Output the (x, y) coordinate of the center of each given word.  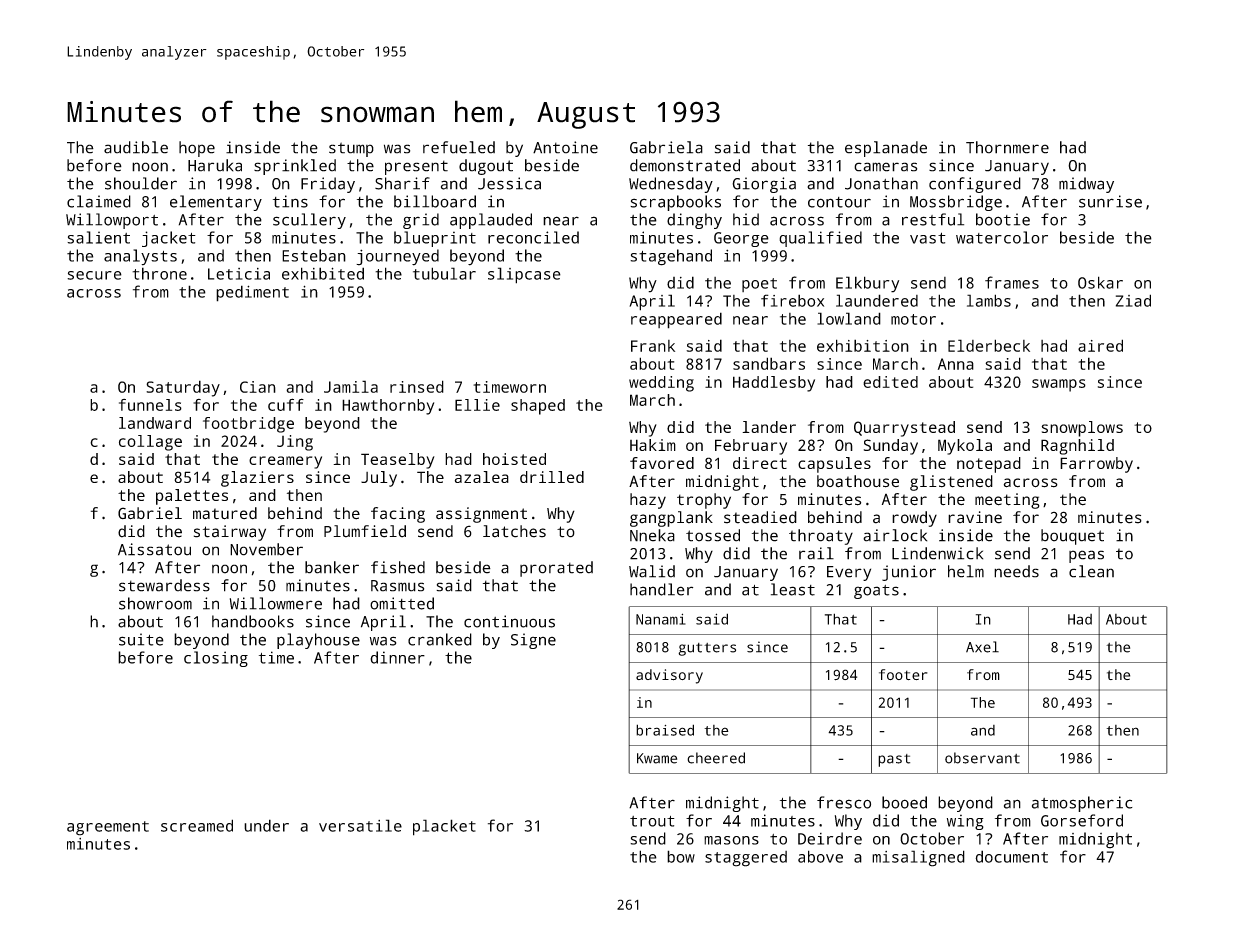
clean (1091, 571)
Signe (533, 641)
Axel (982, 647)
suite (141, 639)
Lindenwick (937, 553)
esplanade (886, 149)
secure (94, 275)
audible (136, 147)
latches (514, 531)
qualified (820, 239)
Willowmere (276, 603)
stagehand (671, 257)
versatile (360, 825)
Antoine (565, 147)
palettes (192, 497)
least (793, 589)
